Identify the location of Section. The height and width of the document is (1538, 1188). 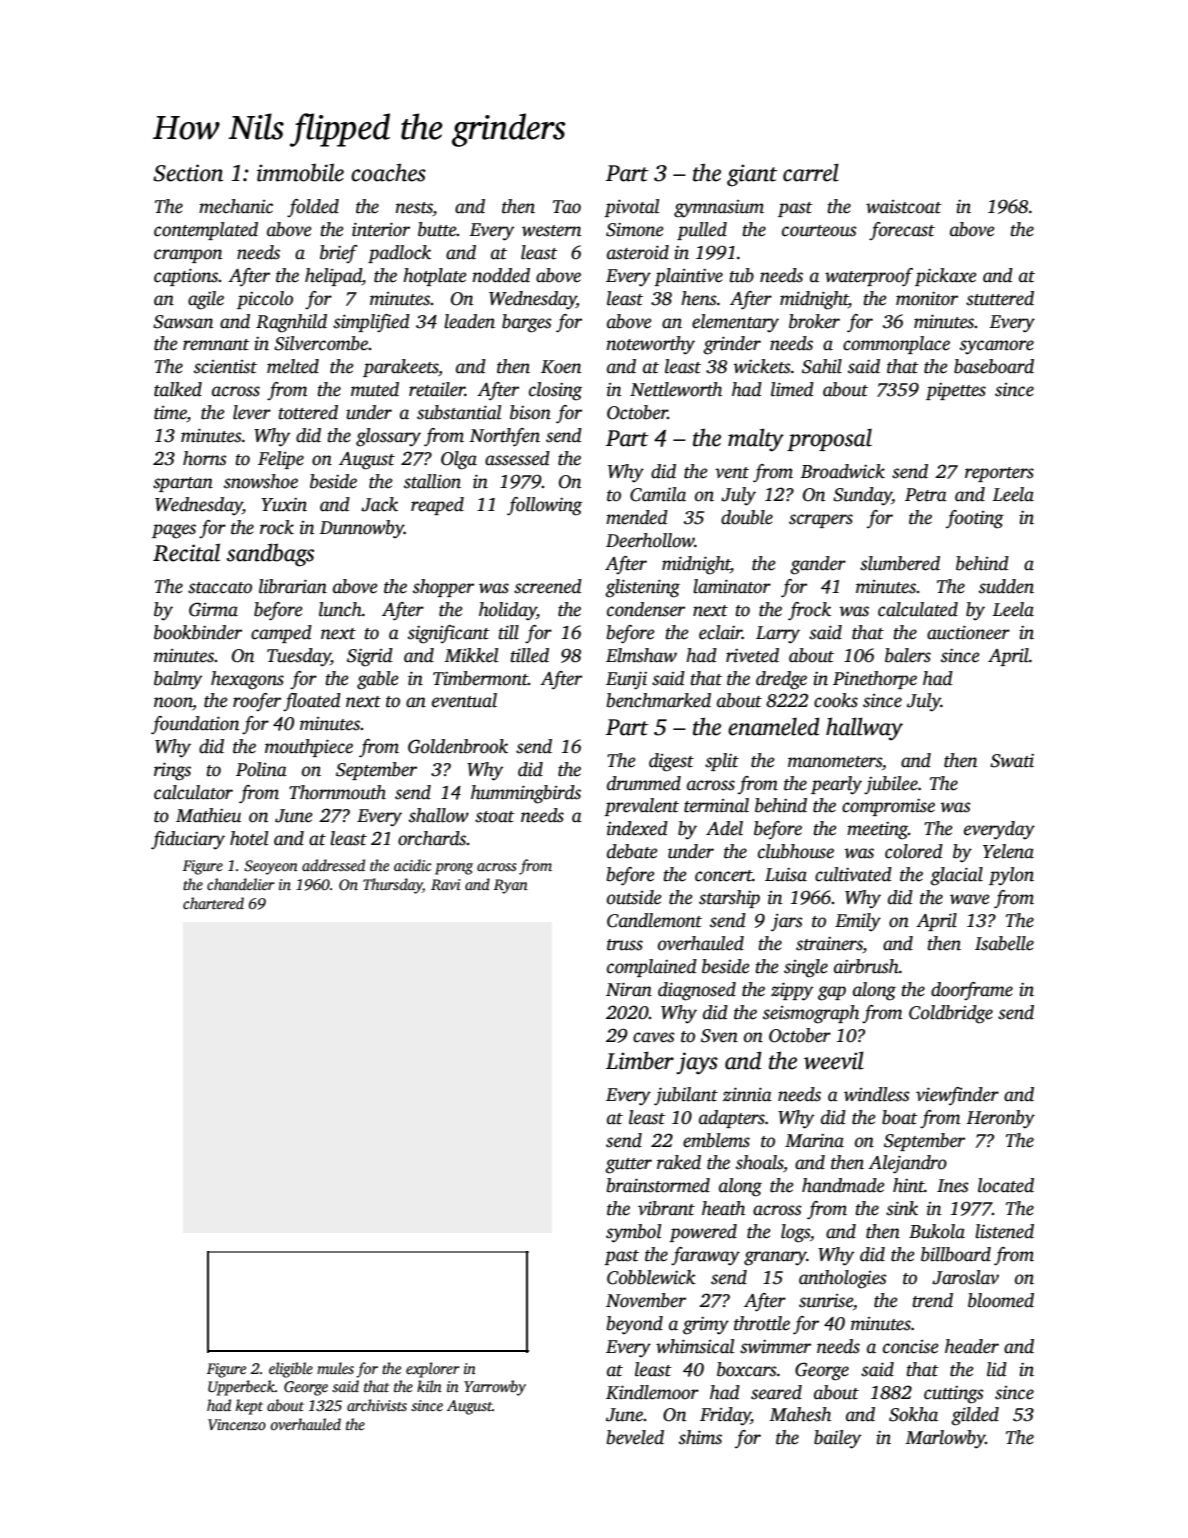
(188, 173).
